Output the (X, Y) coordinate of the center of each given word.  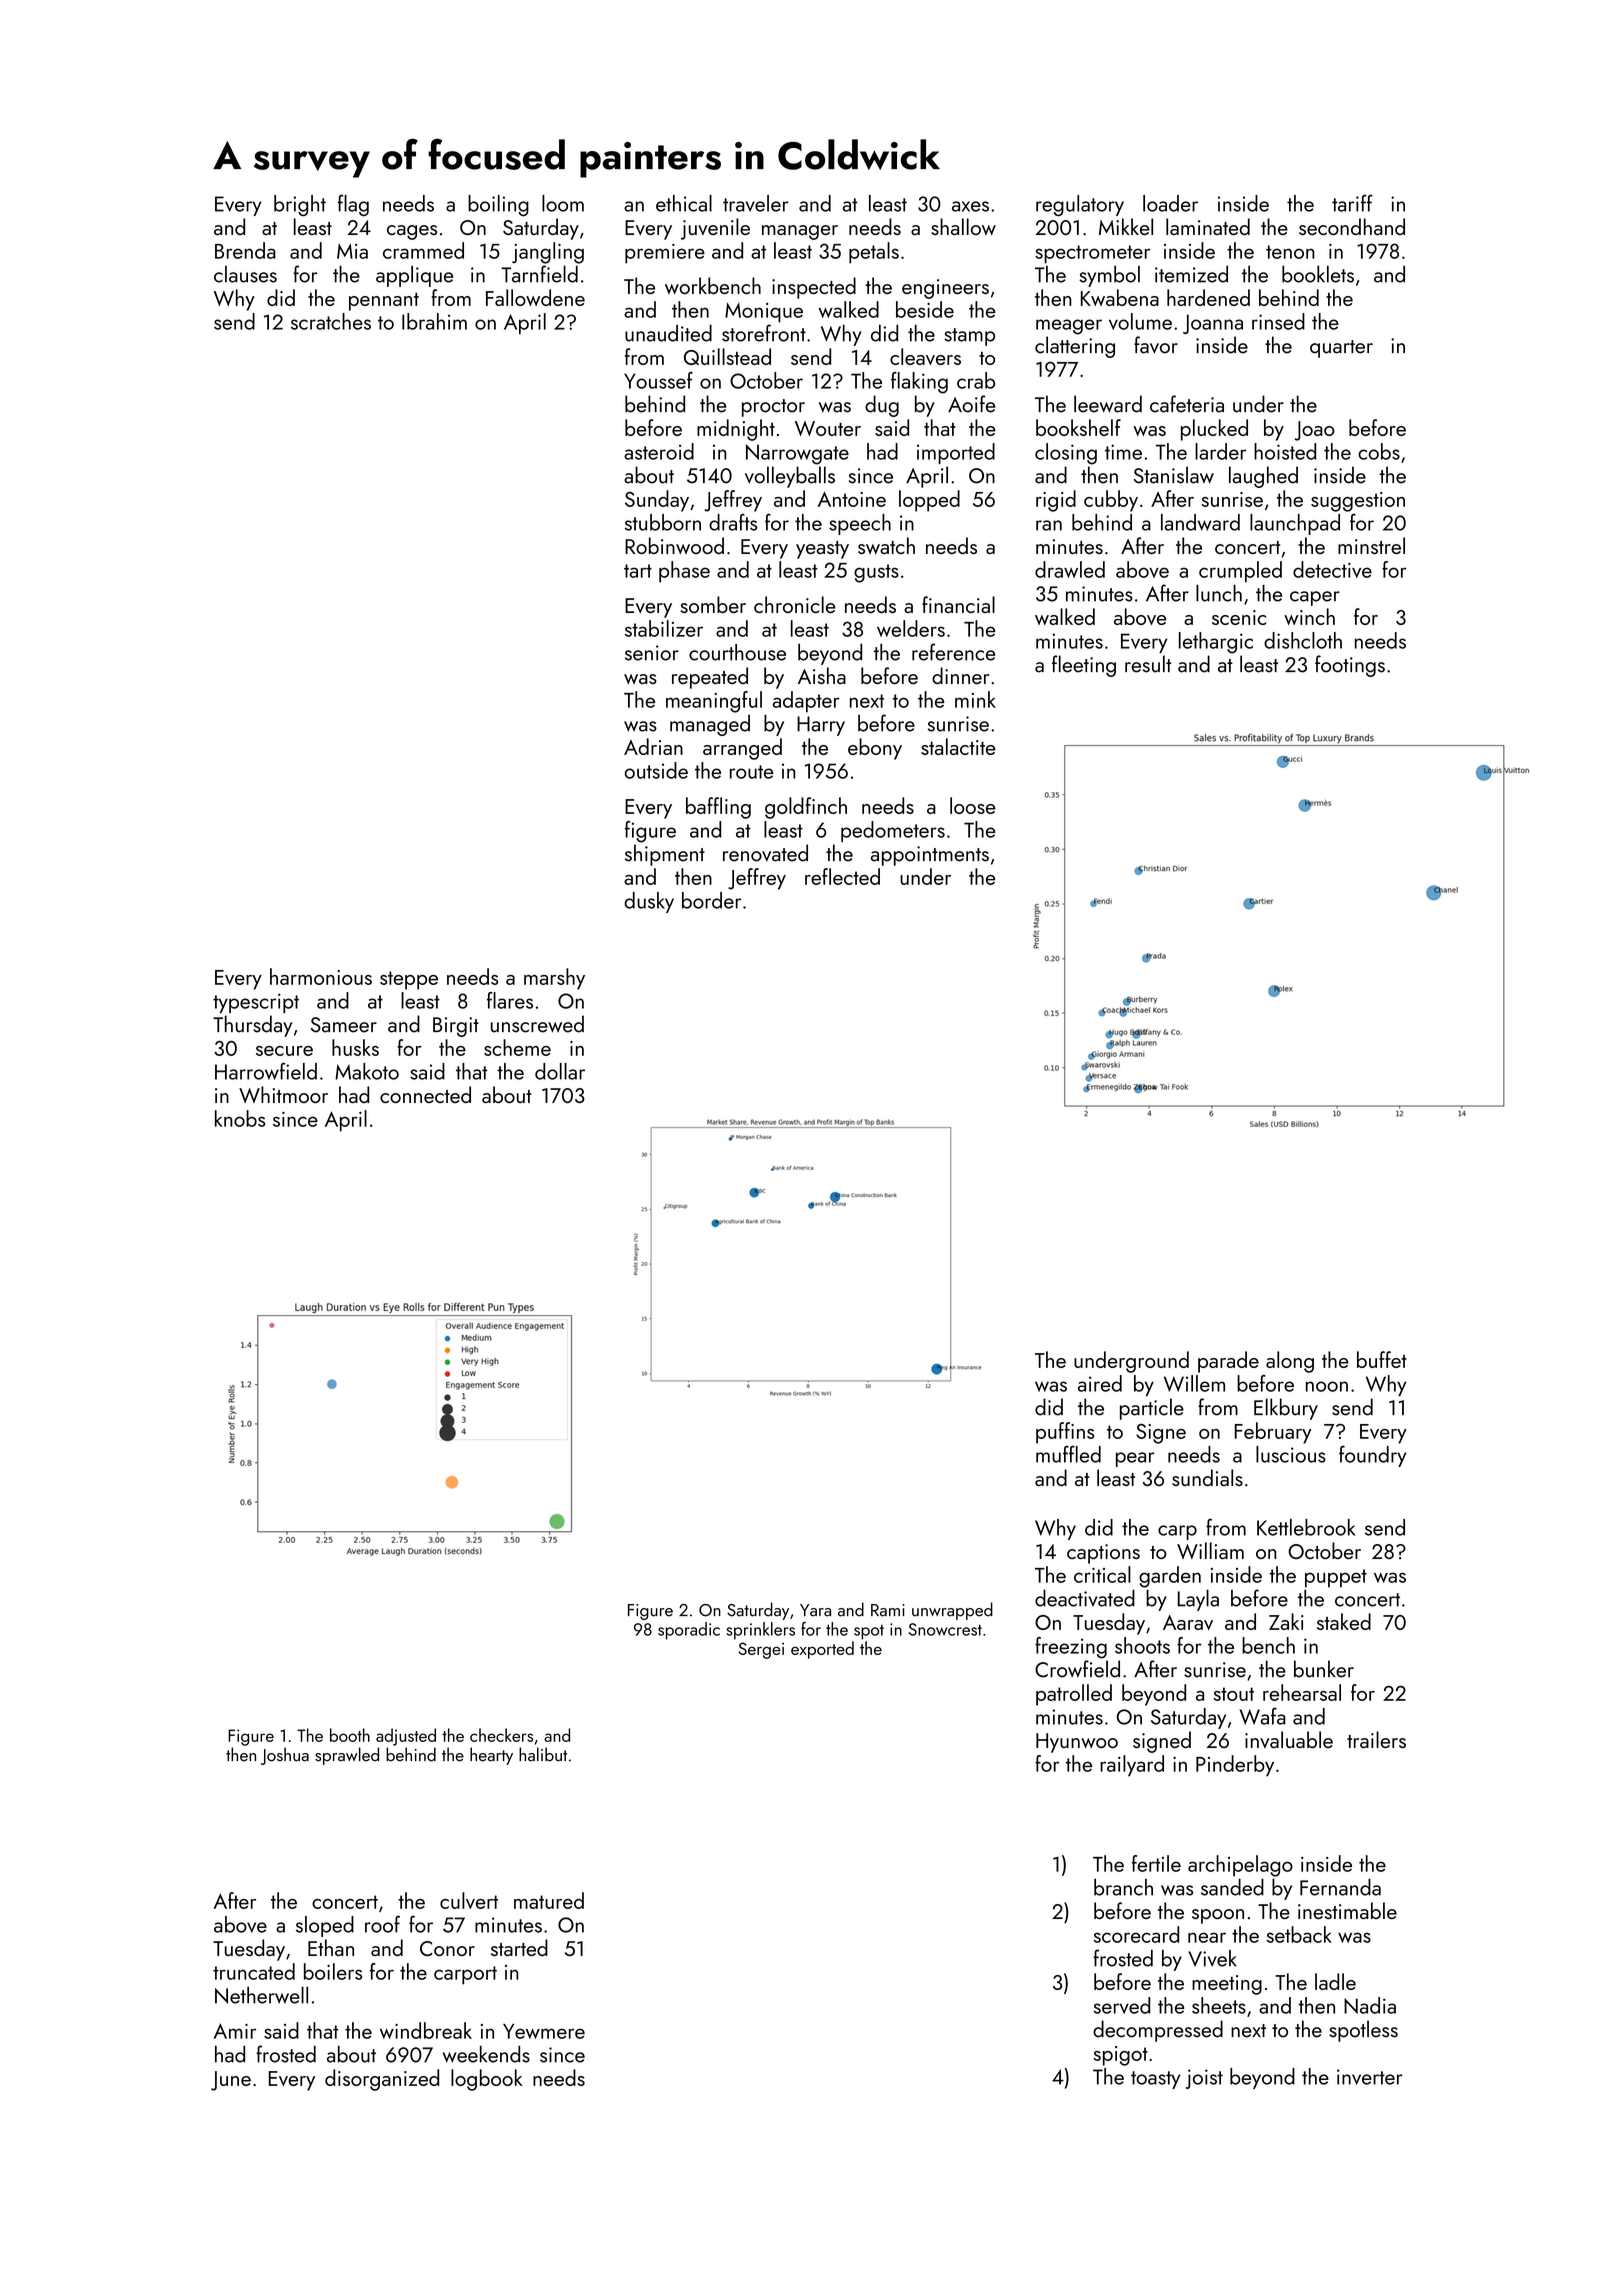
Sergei (761, 1650)
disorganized (382, 2080)
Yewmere (544, 2031)
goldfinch (806, 808)
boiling (498, 205)
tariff (1352, 203)
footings (1350, 666)
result (1148, 664)
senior (652, 653)
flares (510, 1000)
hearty (491, 1756)
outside (656, 770)
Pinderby (1235, 1766)
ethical (684, 203)
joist (1204, 2079)
